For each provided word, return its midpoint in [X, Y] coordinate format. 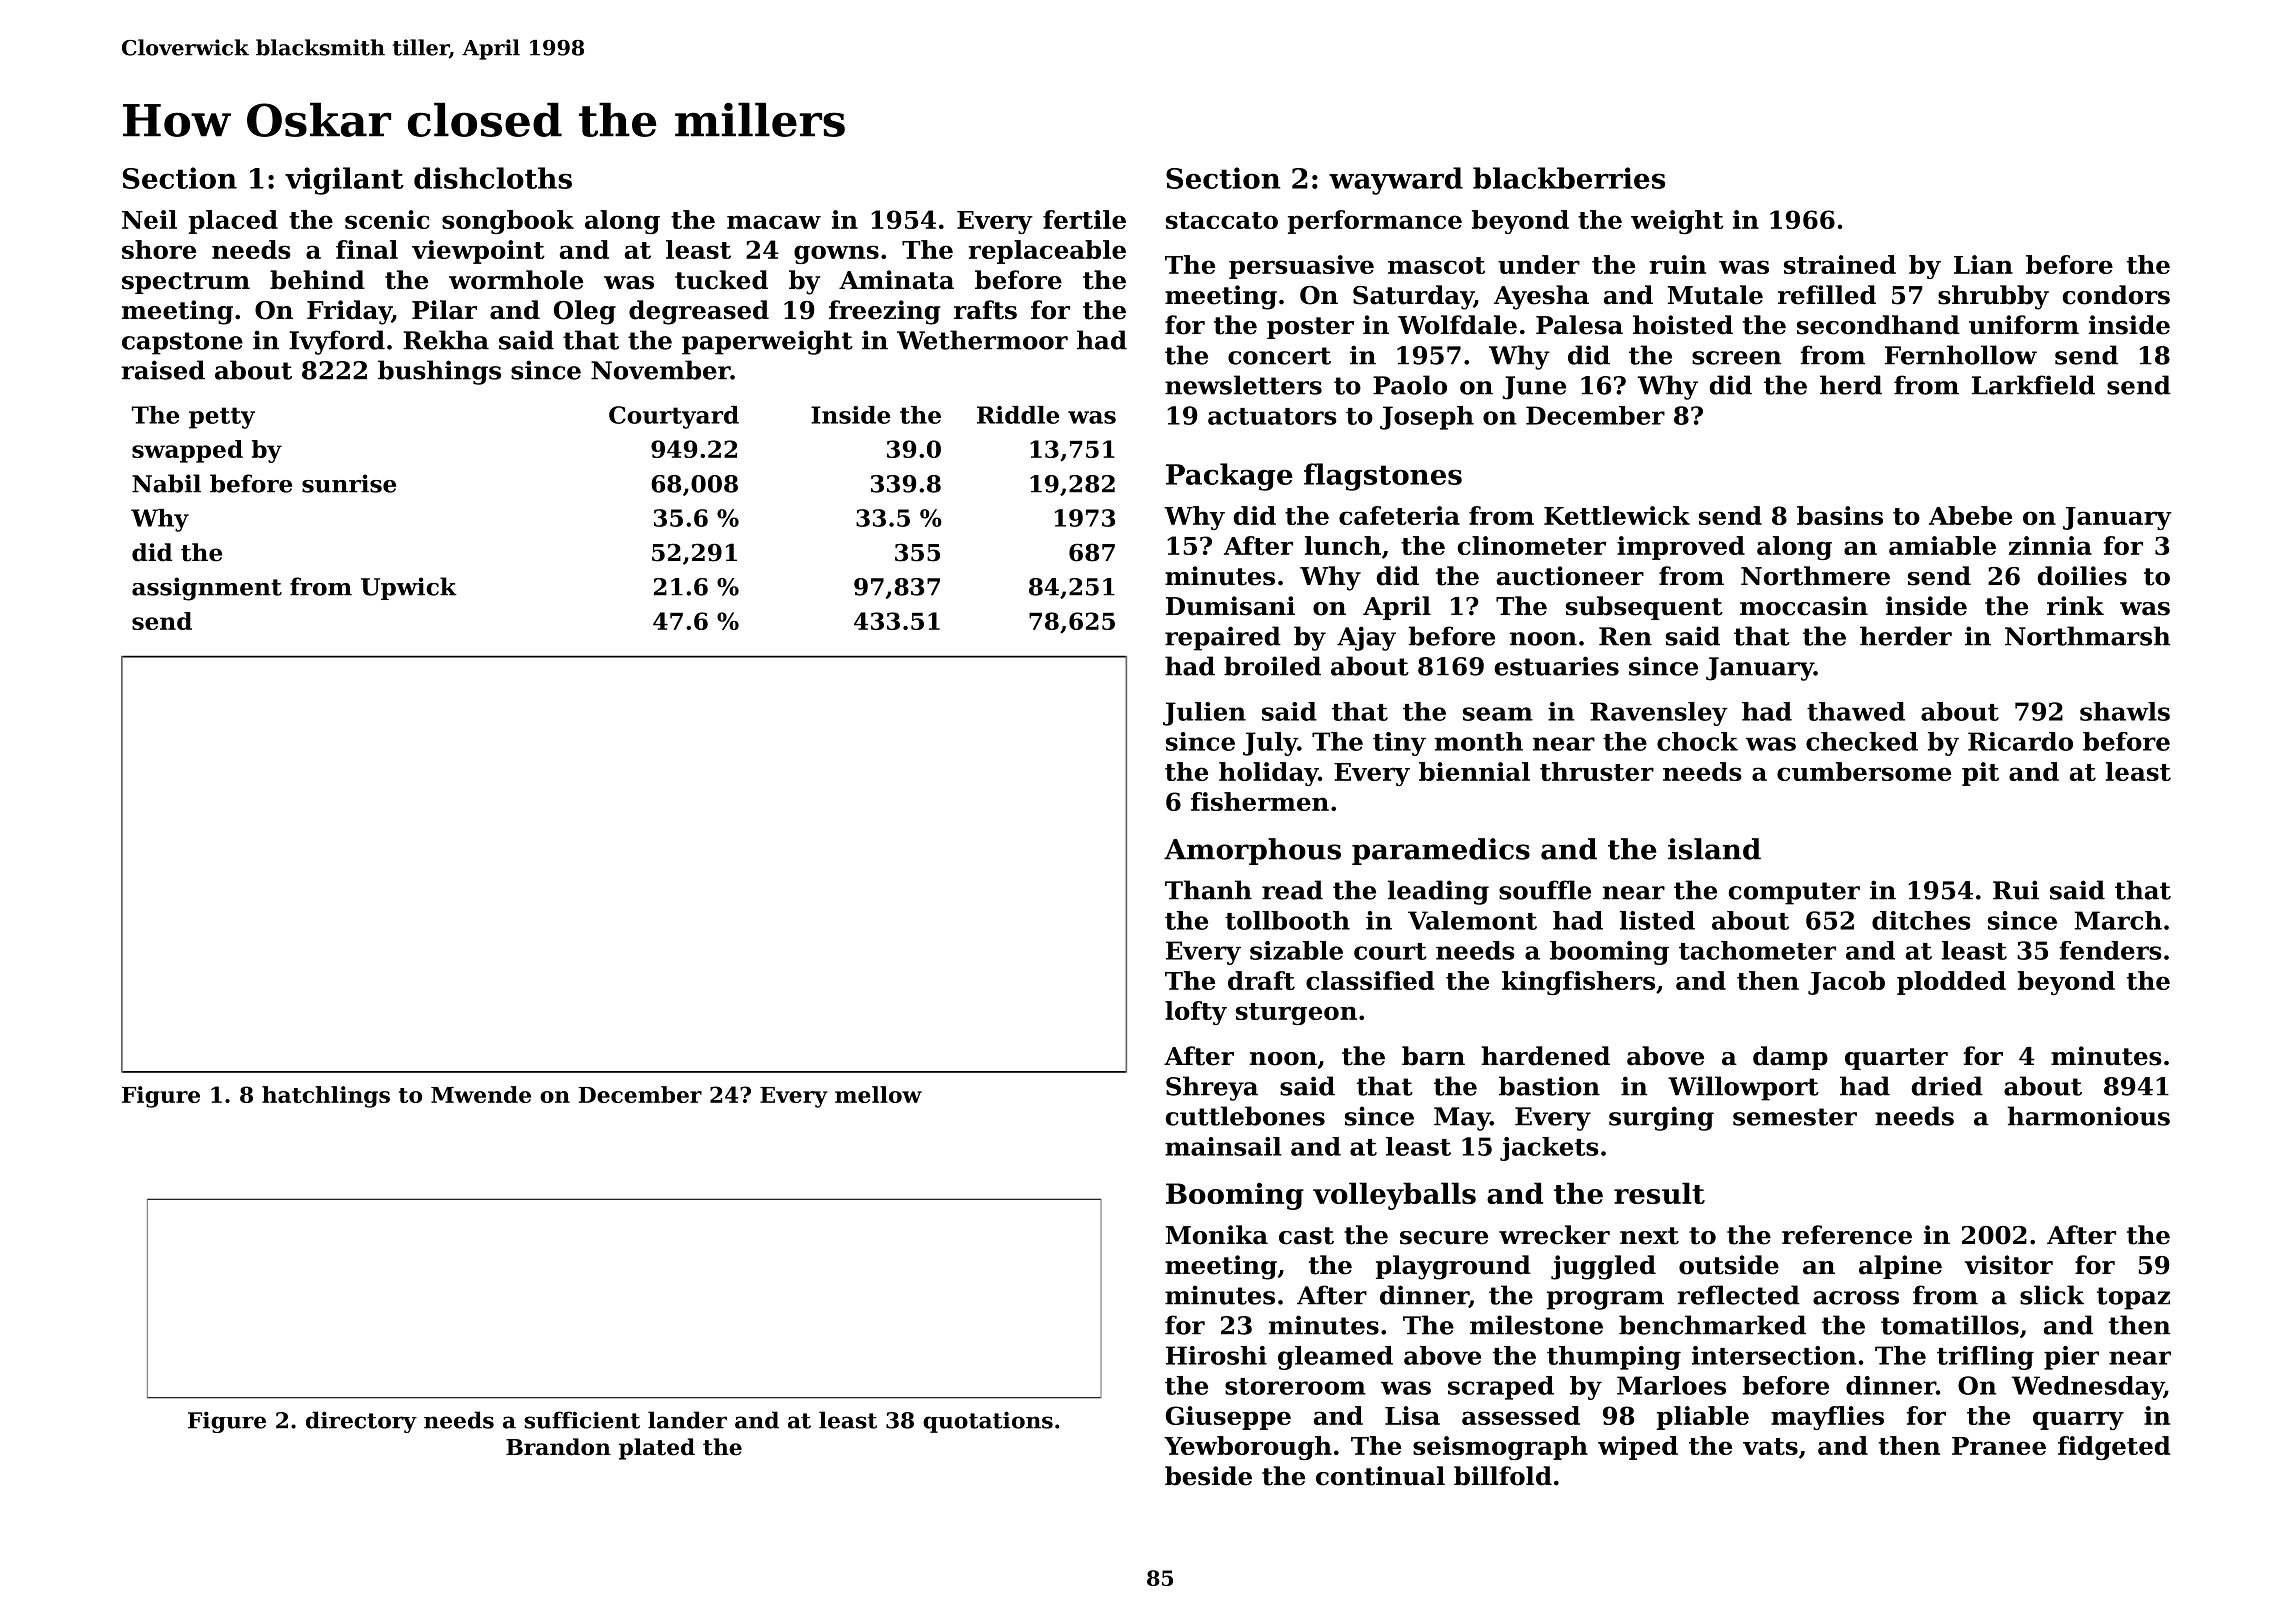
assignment [207, 589]
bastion [1549, 1086]
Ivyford [337, 342]
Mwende [481, 1094]
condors [2116, 295]
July [1270, 744]
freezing [884, 312]
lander [687, 1420]
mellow [878, 1094]
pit [1980, 774]
